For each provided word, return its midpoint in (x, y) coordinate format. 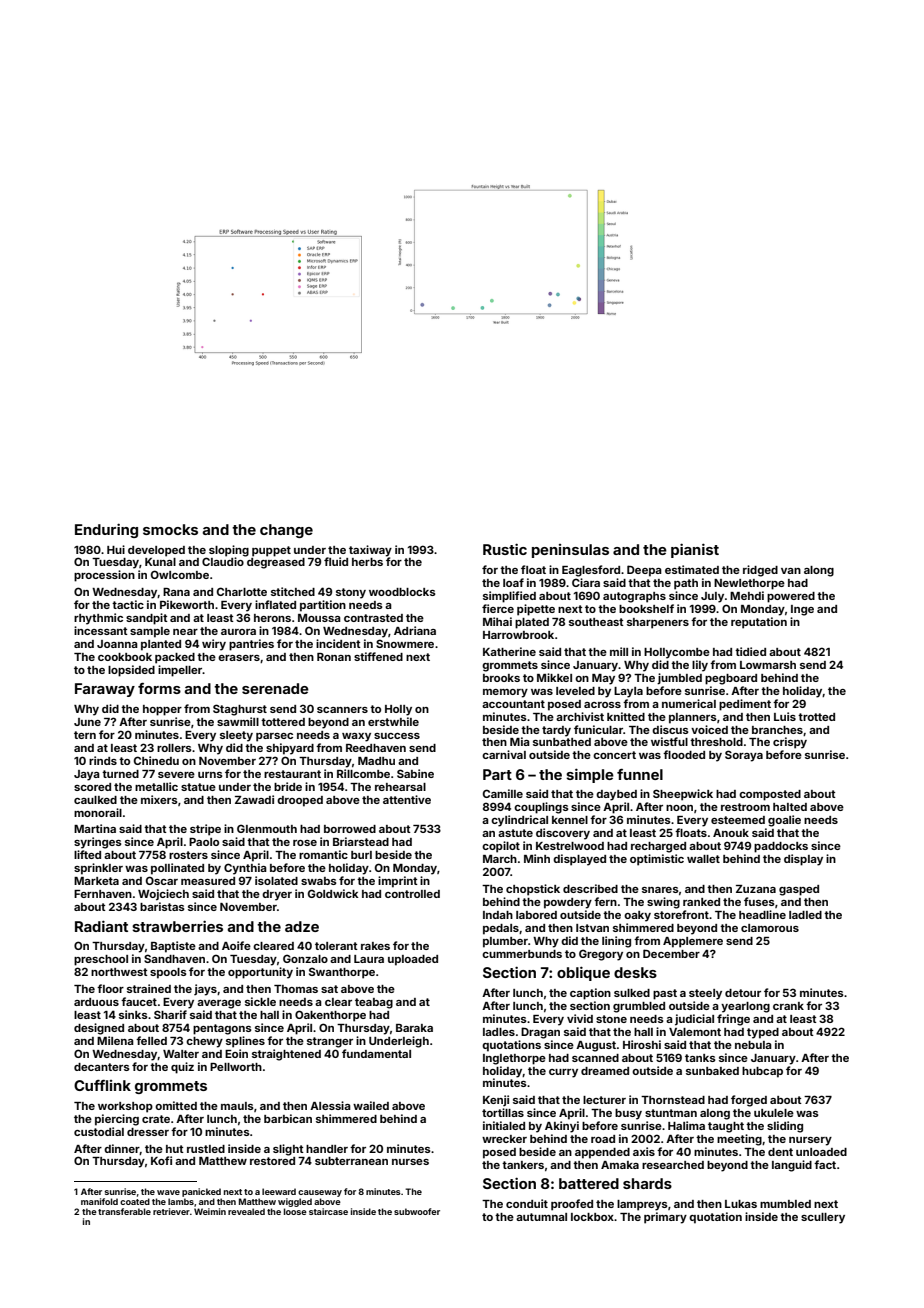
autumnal (541, 1217)
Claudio (223, 561)
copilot (501, 847)
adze (302, 926)
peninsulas (570, 551)
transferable (124, 1211)
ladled (805, 915)
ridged (760, 571)
